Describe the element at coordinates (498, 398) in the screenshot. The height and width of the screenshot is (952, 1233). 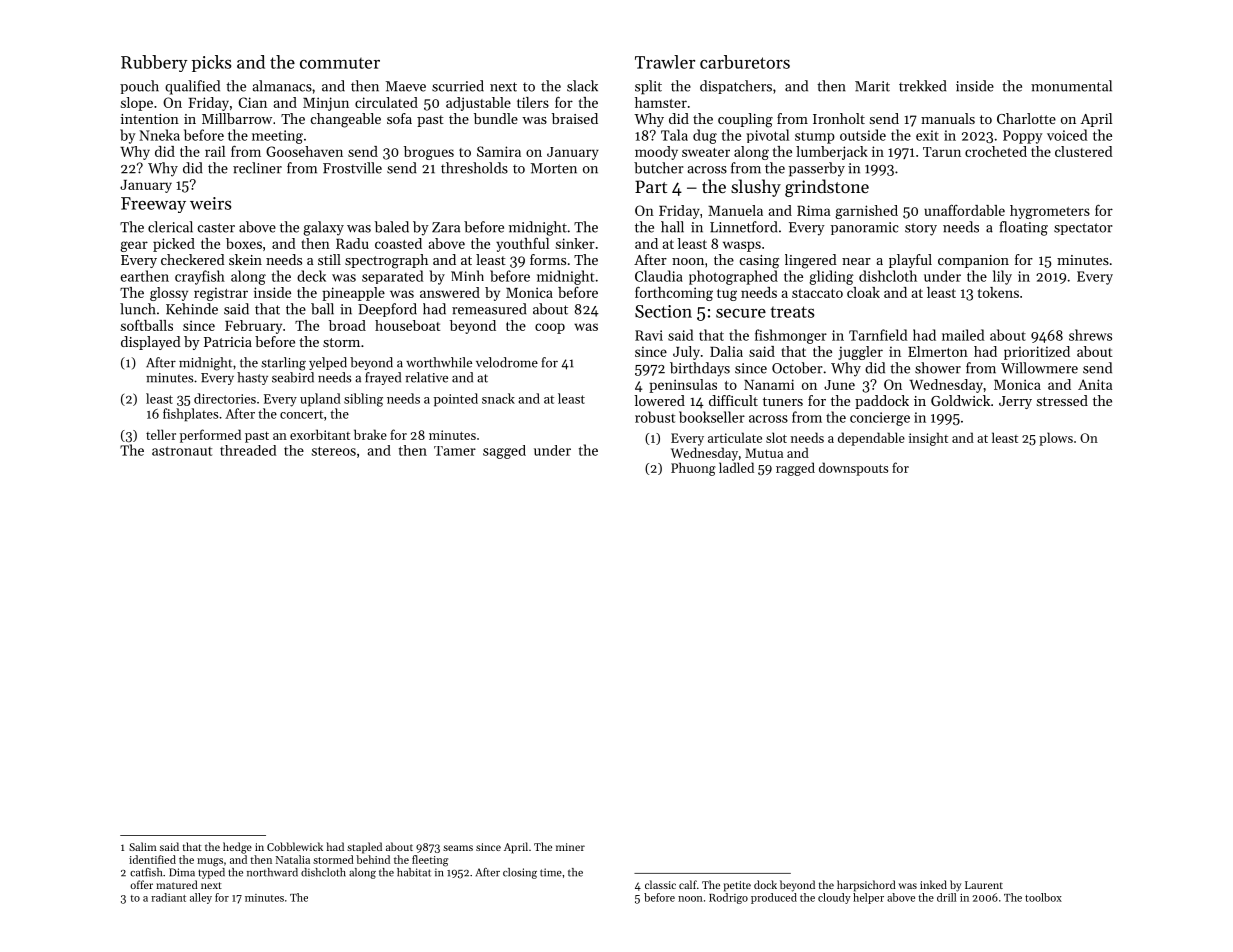
I see `snack` at that location.
